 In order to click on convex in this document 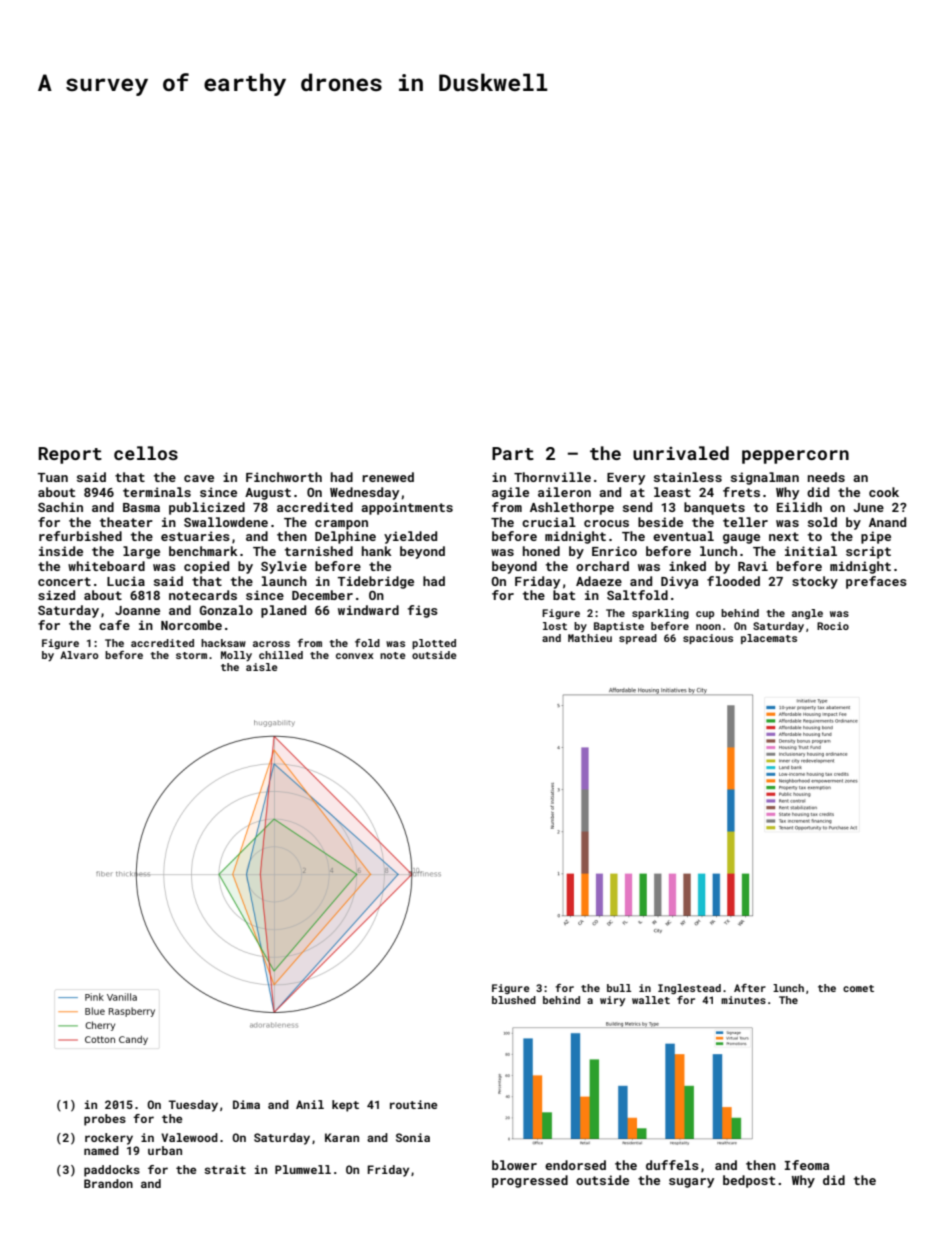, I will do `click(355, 656)`.
